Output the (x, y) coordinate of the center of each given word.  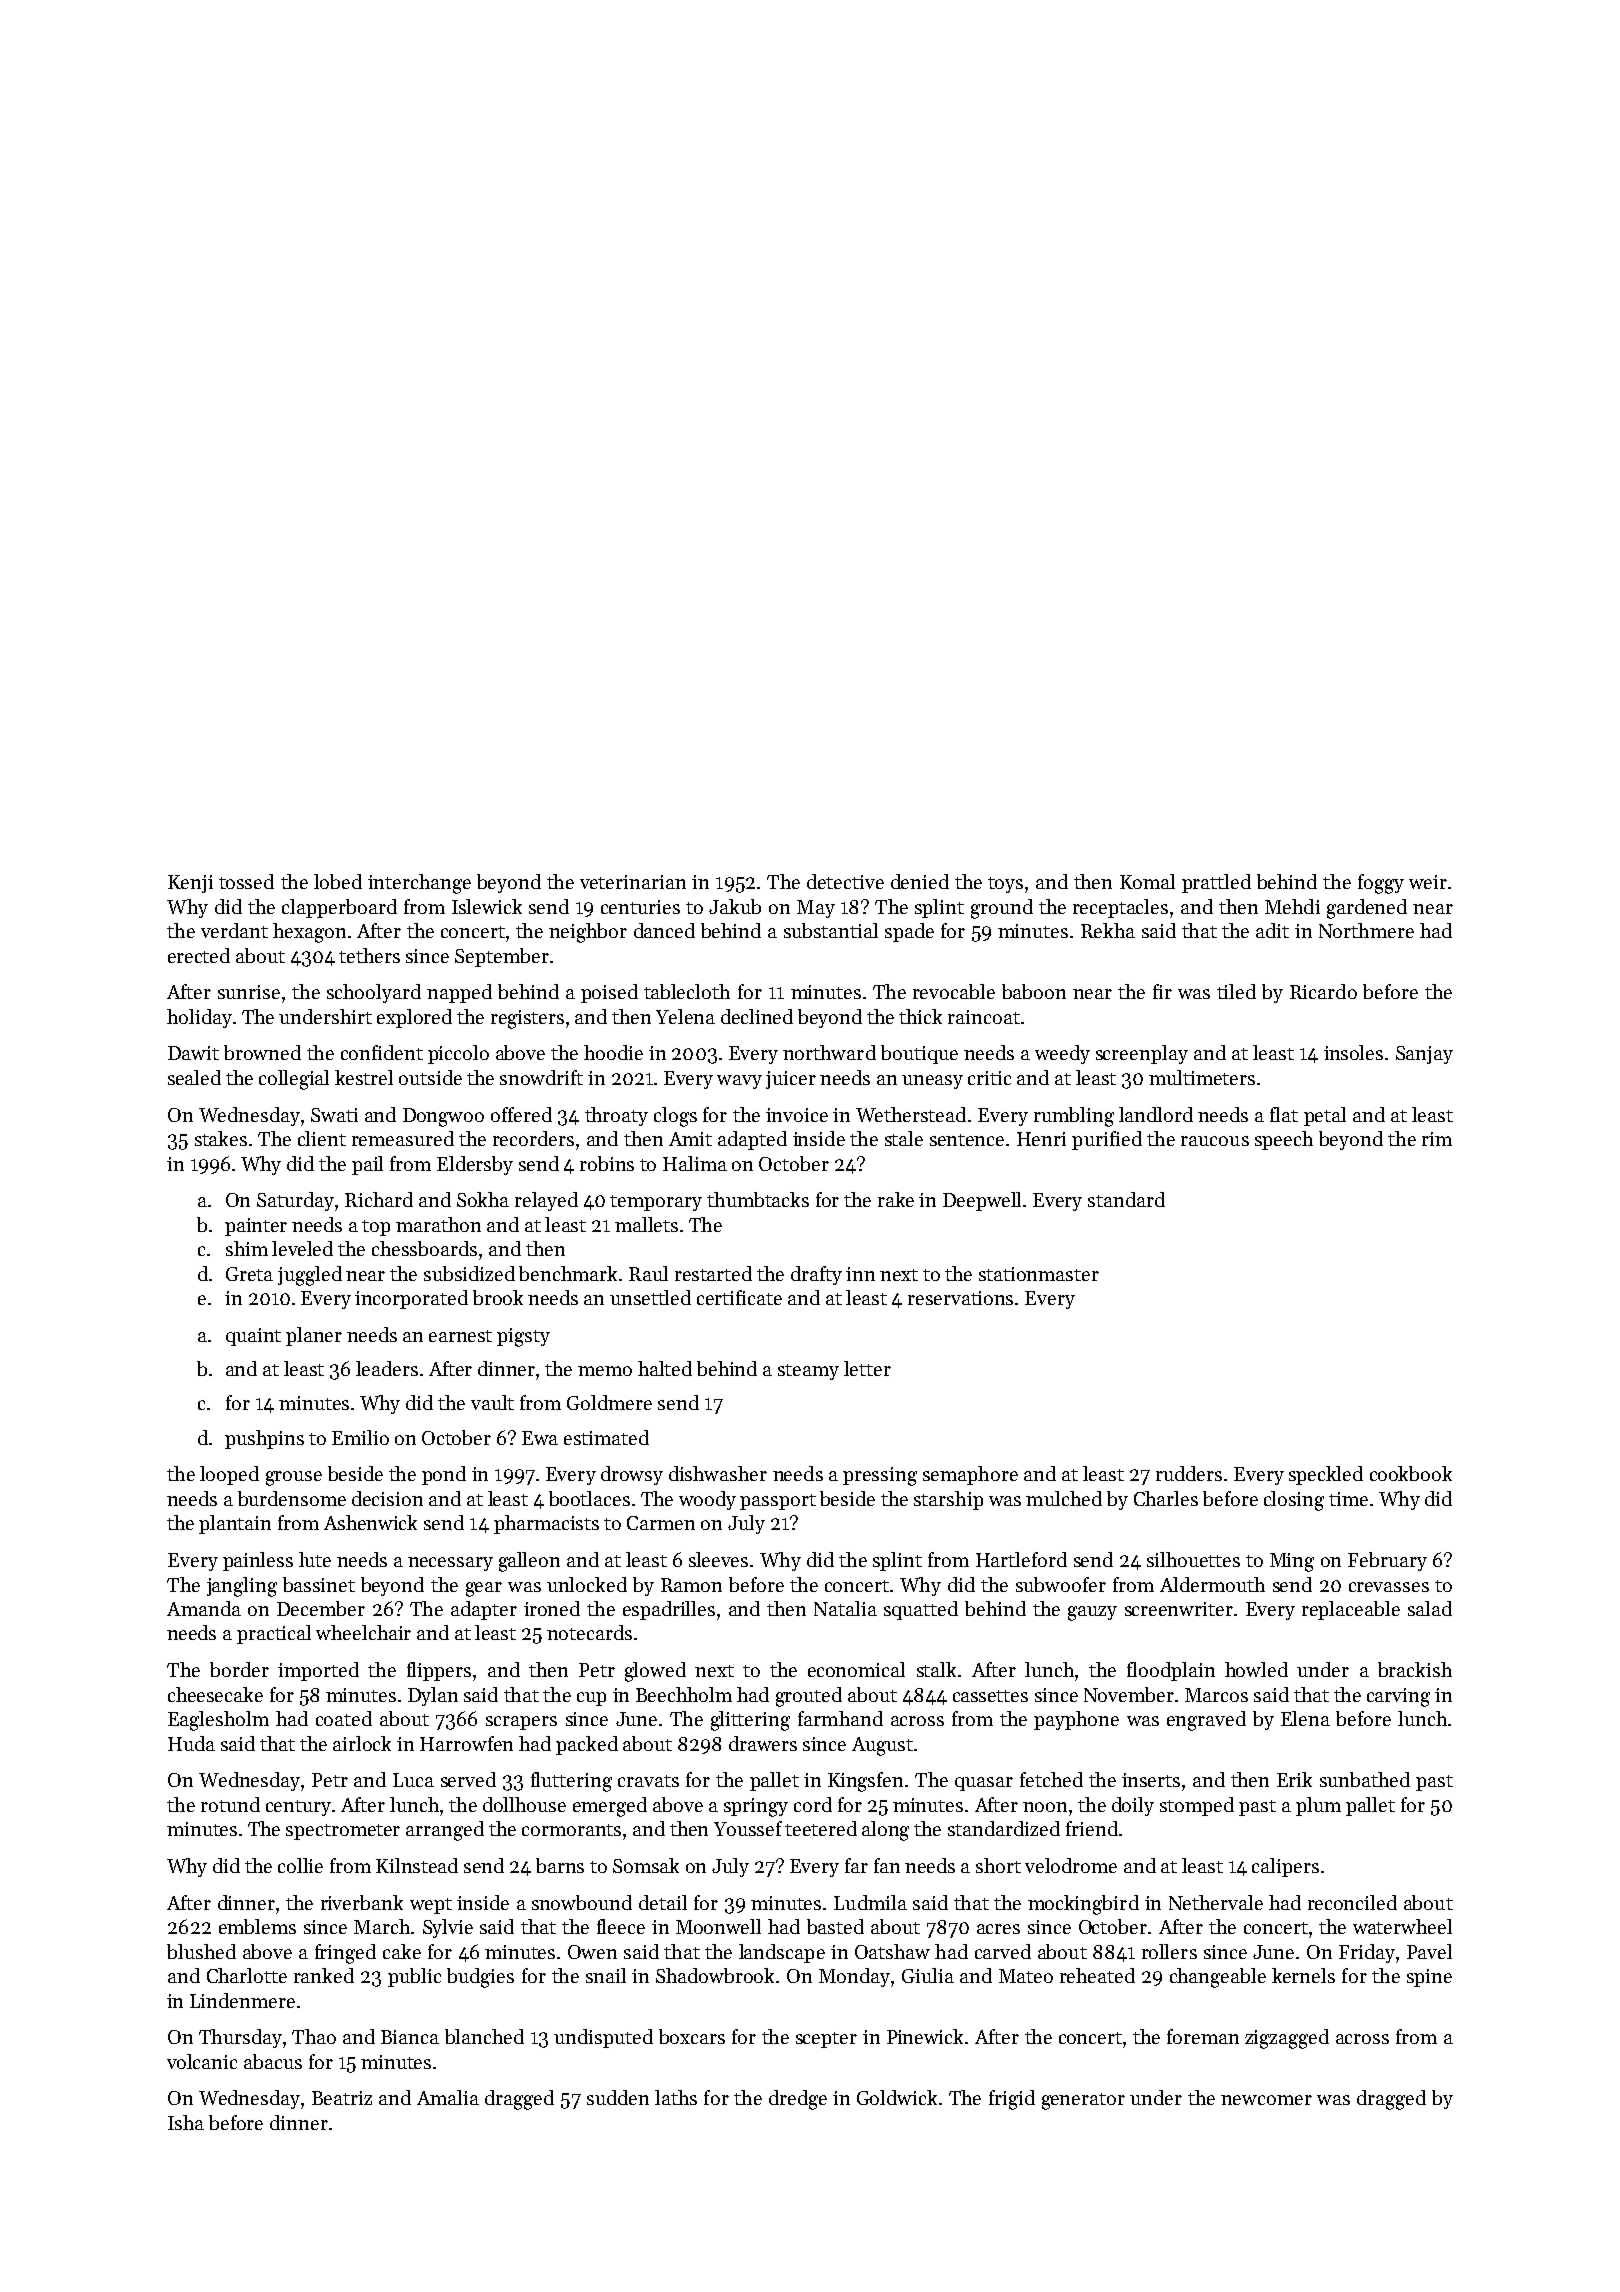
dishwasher (718, 1473)
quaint (253, 1337)
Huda (191, 1743)
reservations (960, 1298)
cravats (648, 1781)
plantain (235, 1524)
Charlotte (247, 1975)
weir (1428, 882)
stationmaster (1039, 1274)
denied (920, 881)
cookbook (1411, 1473)
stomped (1197, 1806)
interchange (419, 884)
